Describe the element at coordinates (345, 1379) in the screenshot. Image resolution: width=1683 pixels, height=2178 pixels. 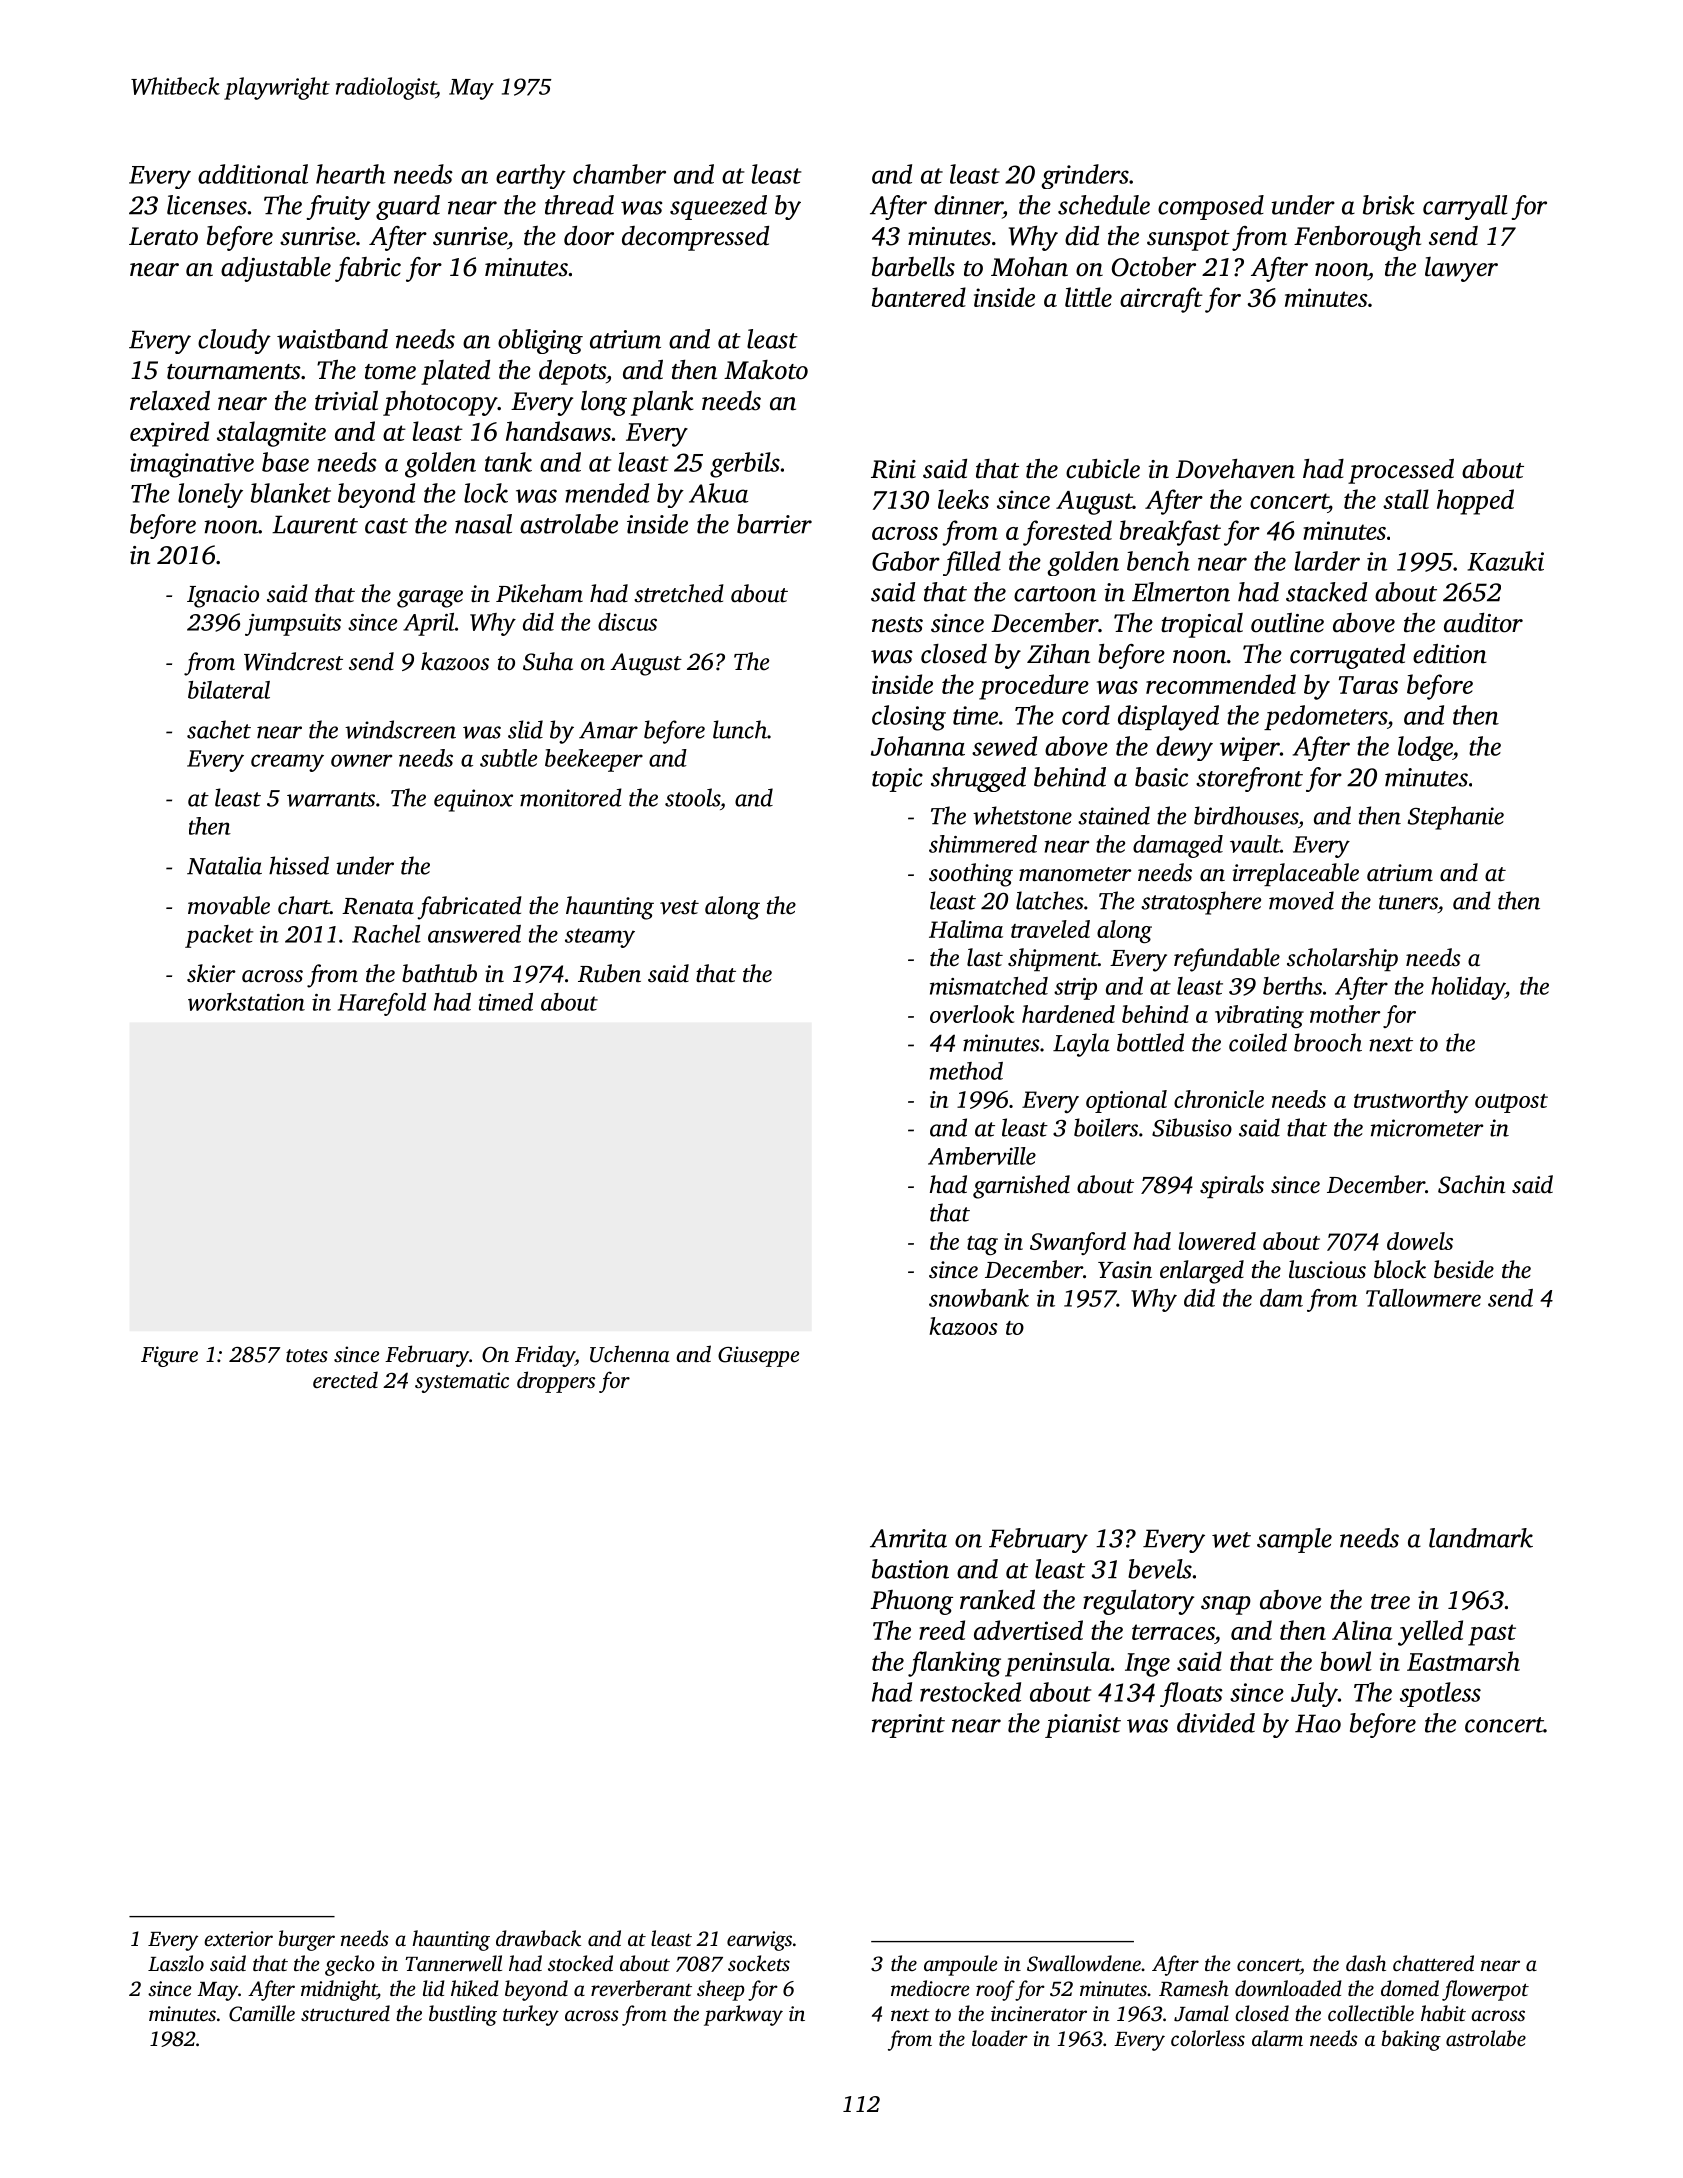
I see `erected` at that location.
